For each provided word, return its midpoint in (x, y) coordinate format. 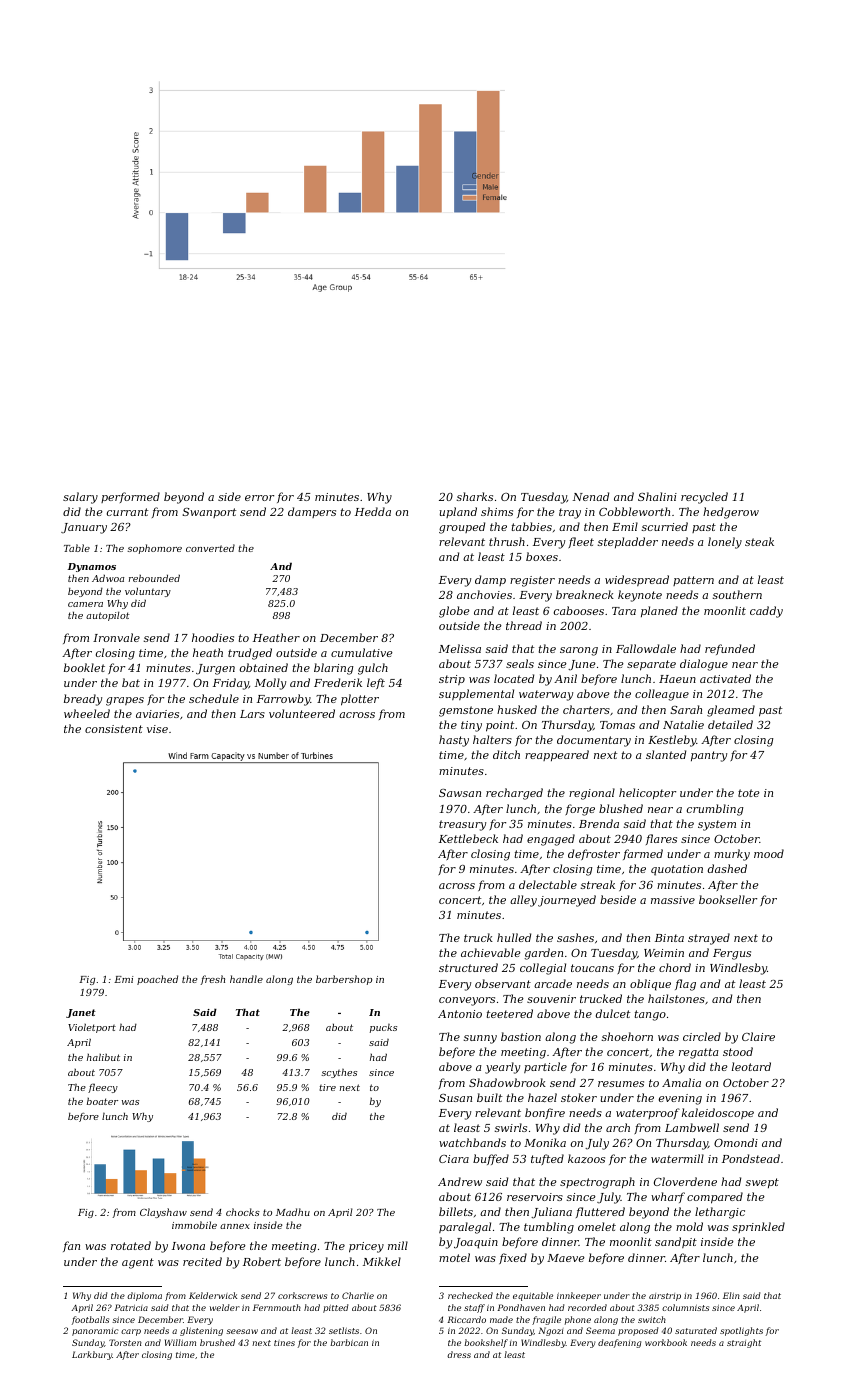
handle (246, 979)
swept (762, 1183)
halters (492, 739)
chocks (243, 1212)
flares (661, 839)
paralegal (465, 1228)
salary (80, 498)
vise (157, 729)
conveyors (467, 1001)
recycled (704, 498)
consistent (114, 729)
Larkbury (92, 1355)
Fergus (732, 954)
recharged (514, 794)
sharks (475, 496)
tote (749, 793)
